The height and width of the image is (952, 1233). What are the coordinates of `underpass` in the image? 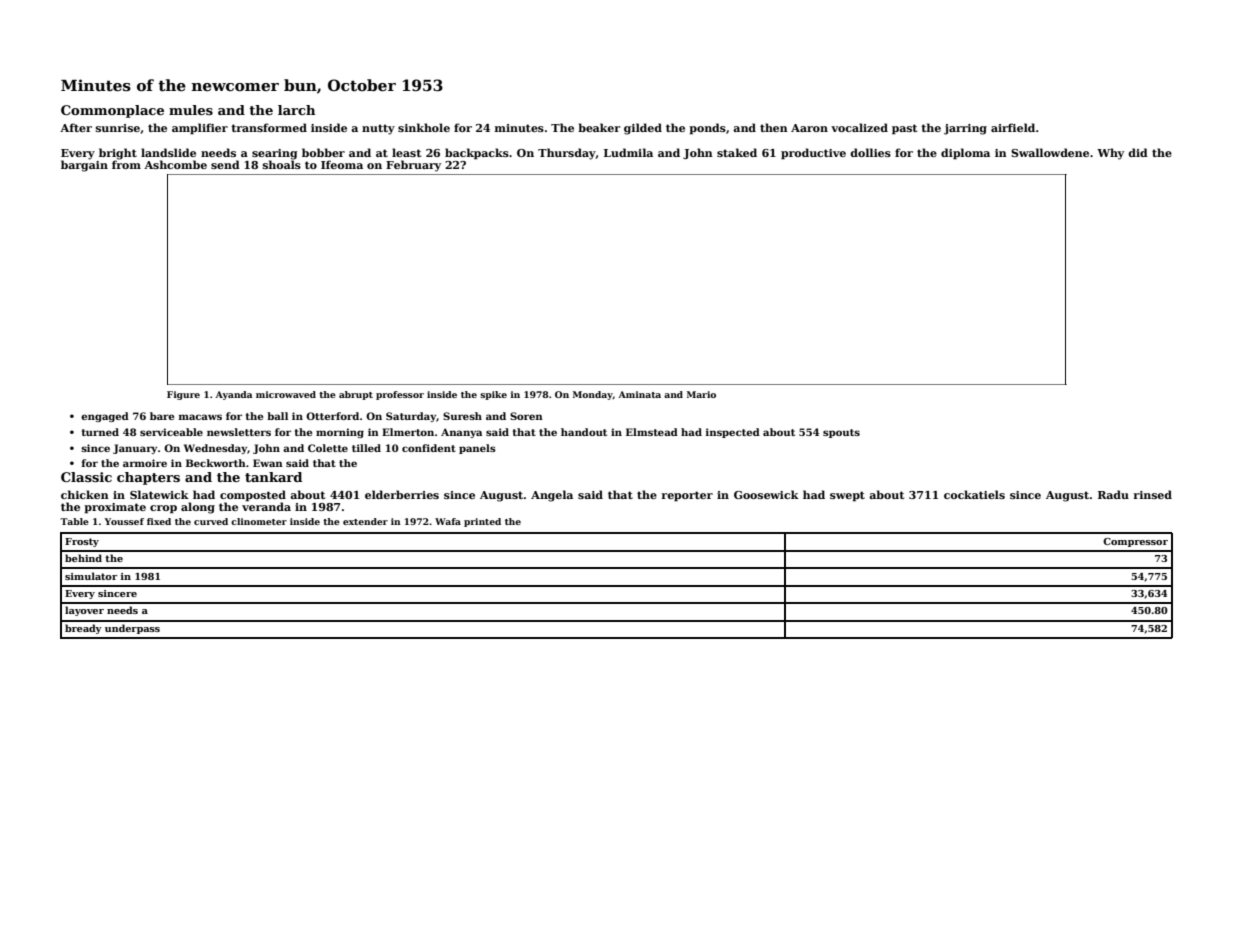 It's located at (132, 629).
